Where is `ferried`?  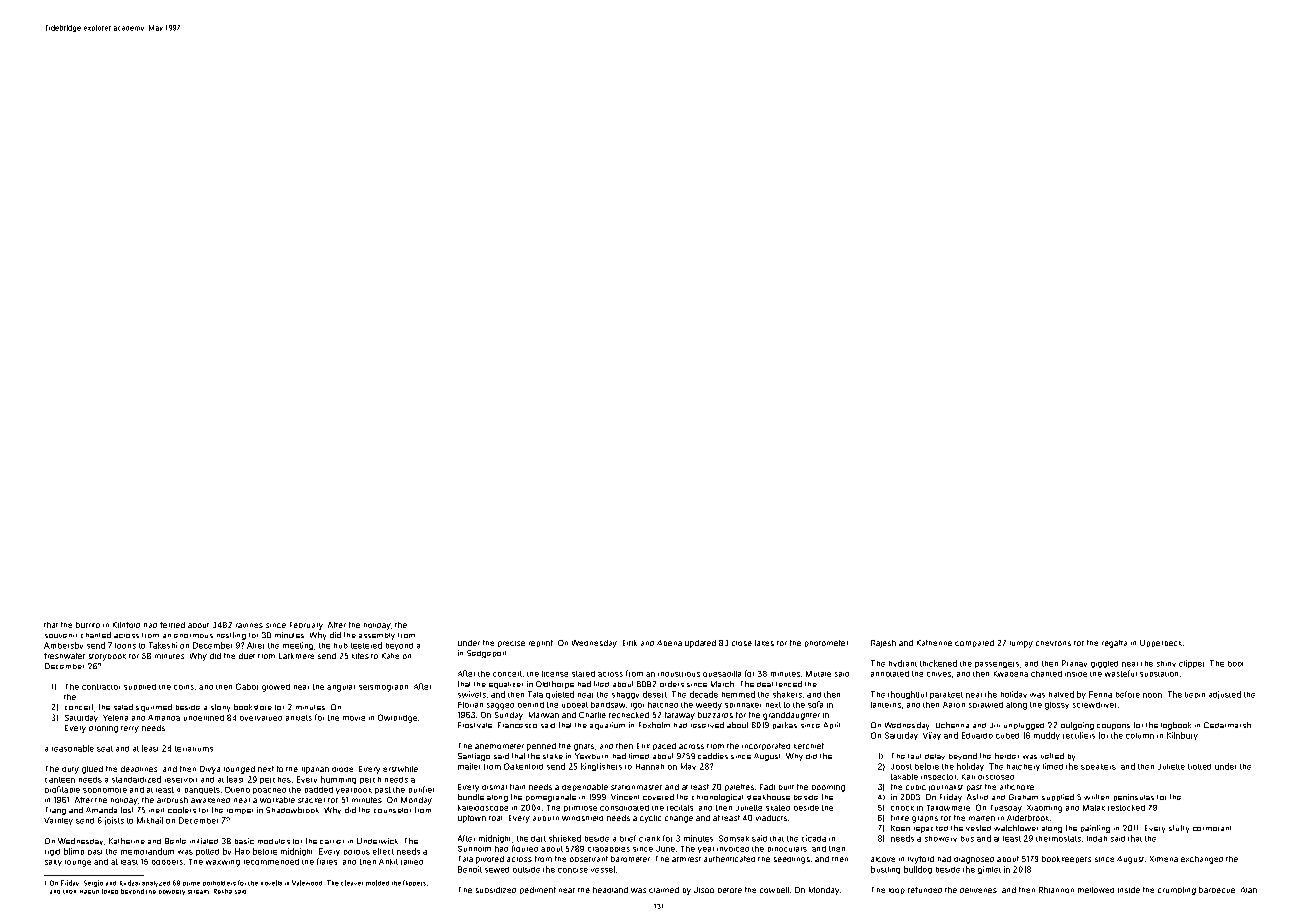
ferried is located at coordinates (172, 625).
